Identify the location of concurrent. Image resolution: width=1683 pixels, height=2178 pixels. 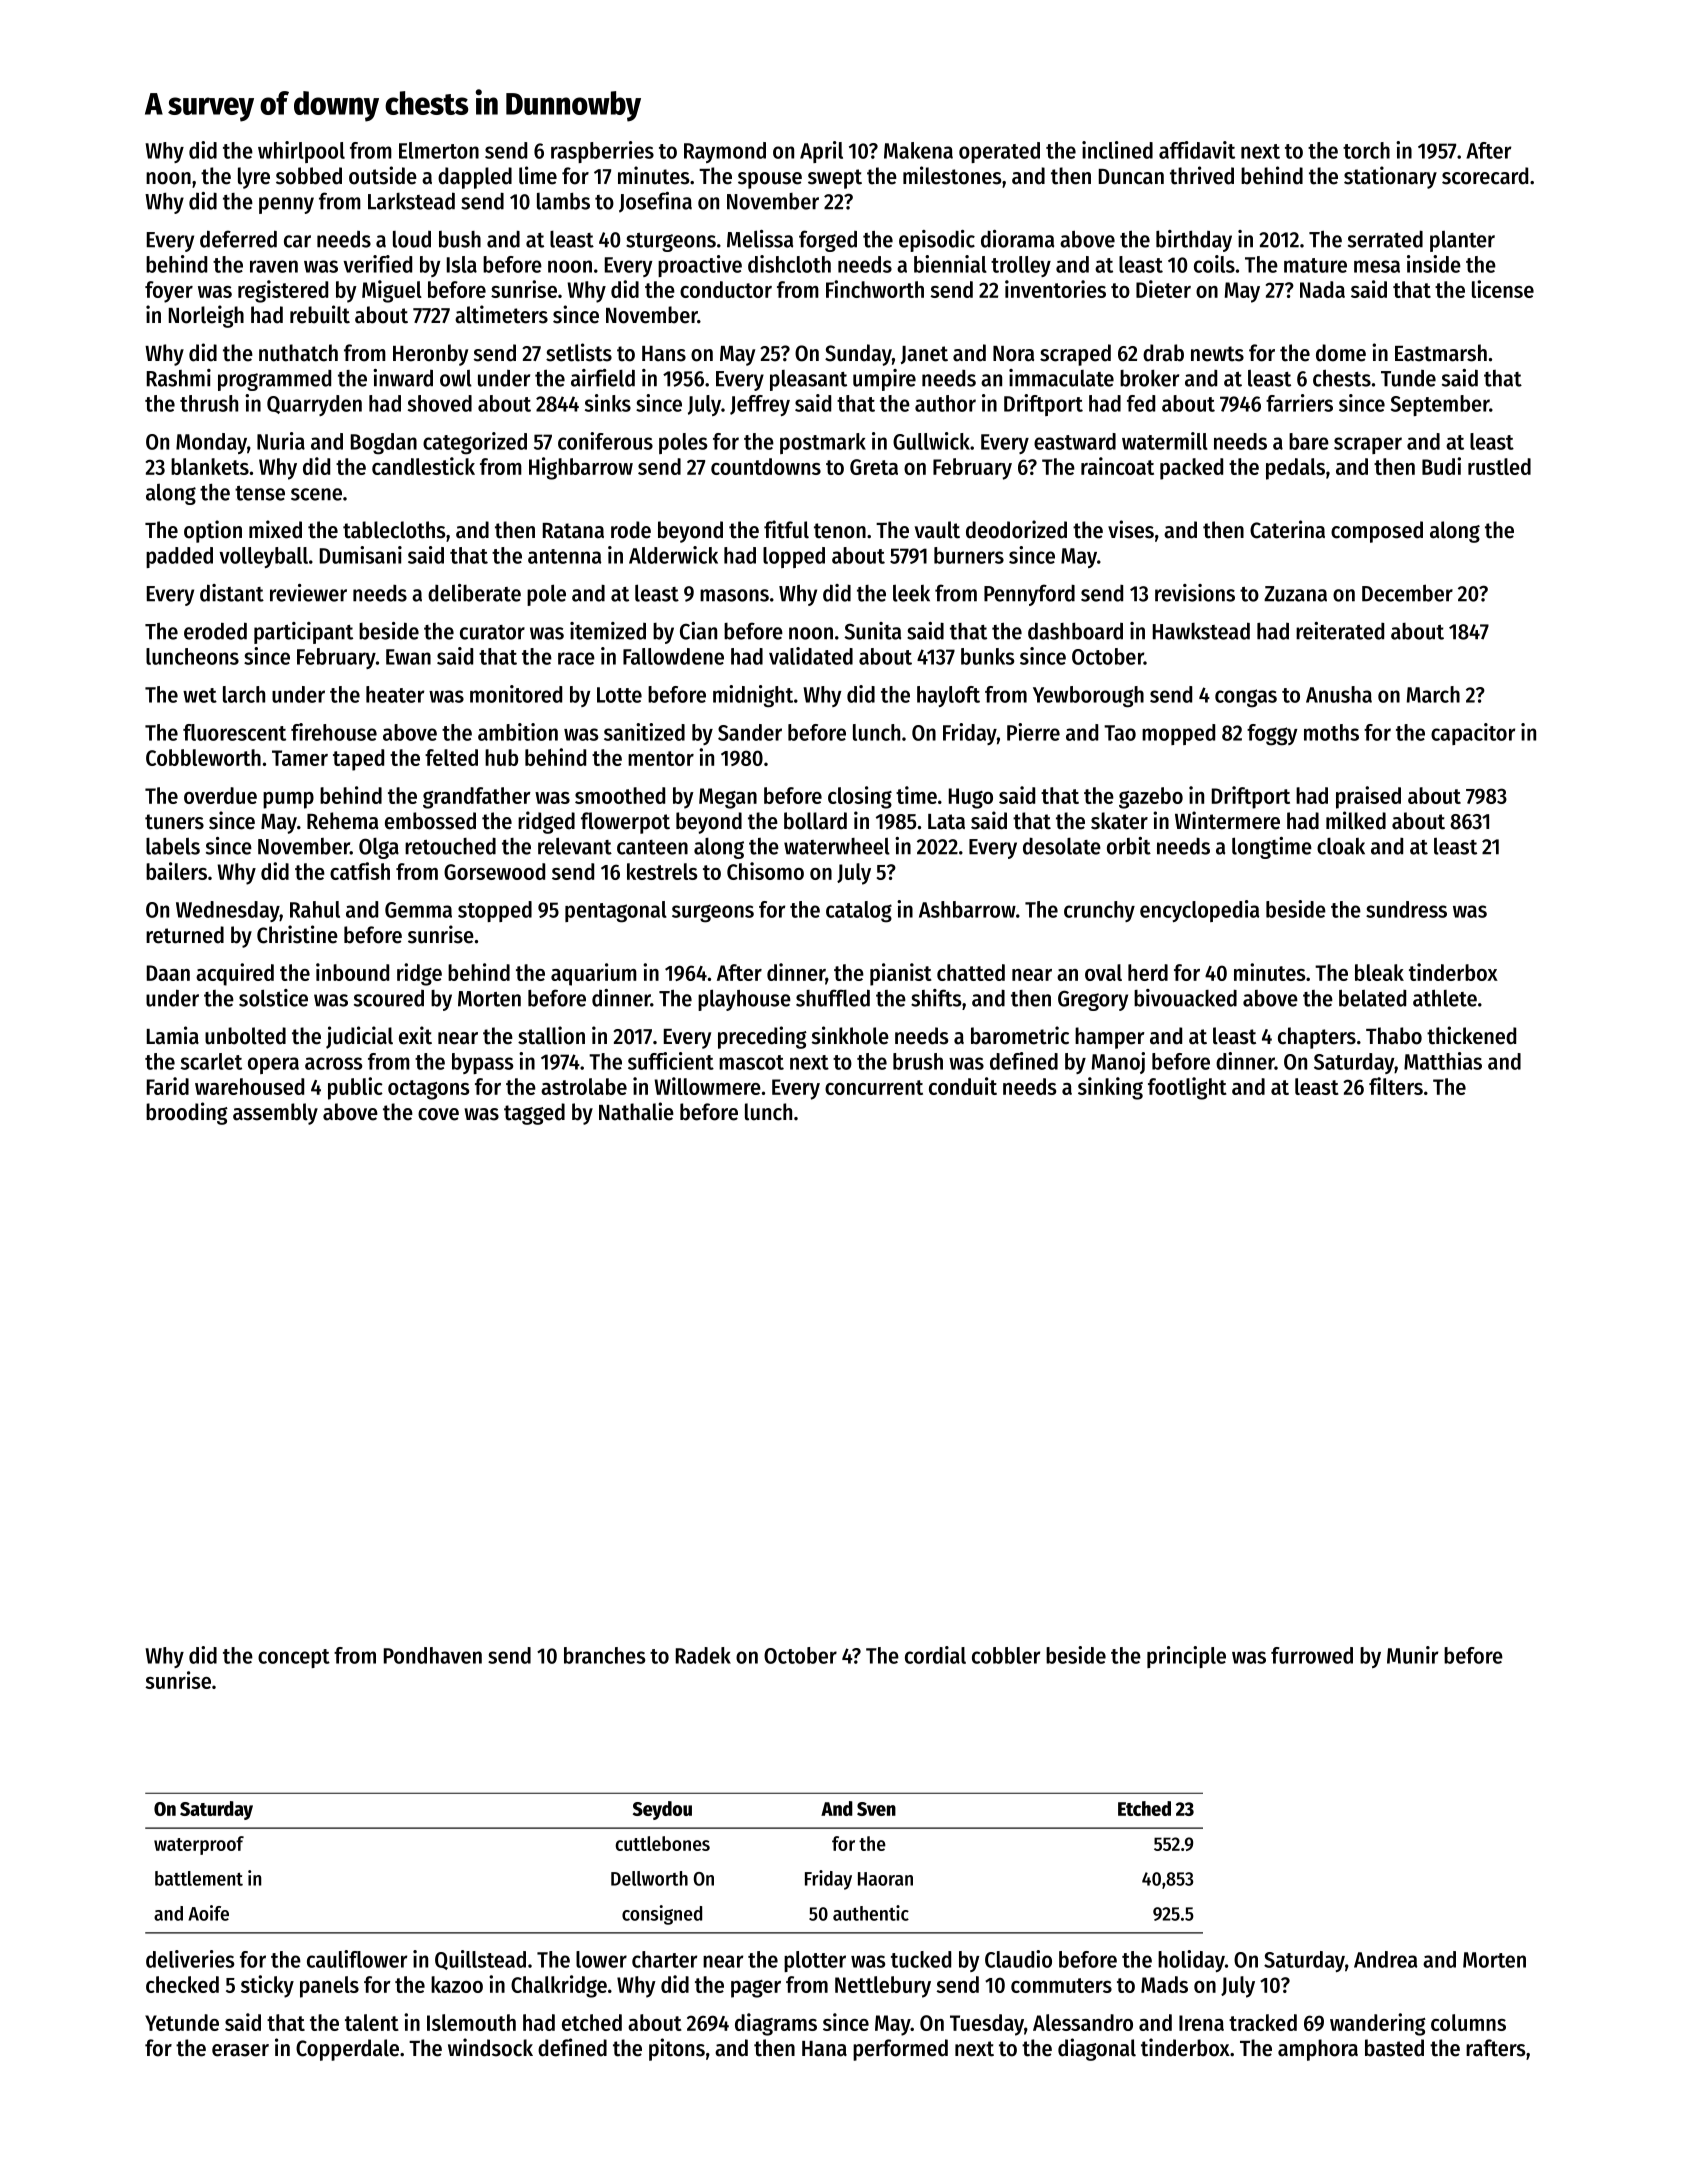
(874, 1087).
